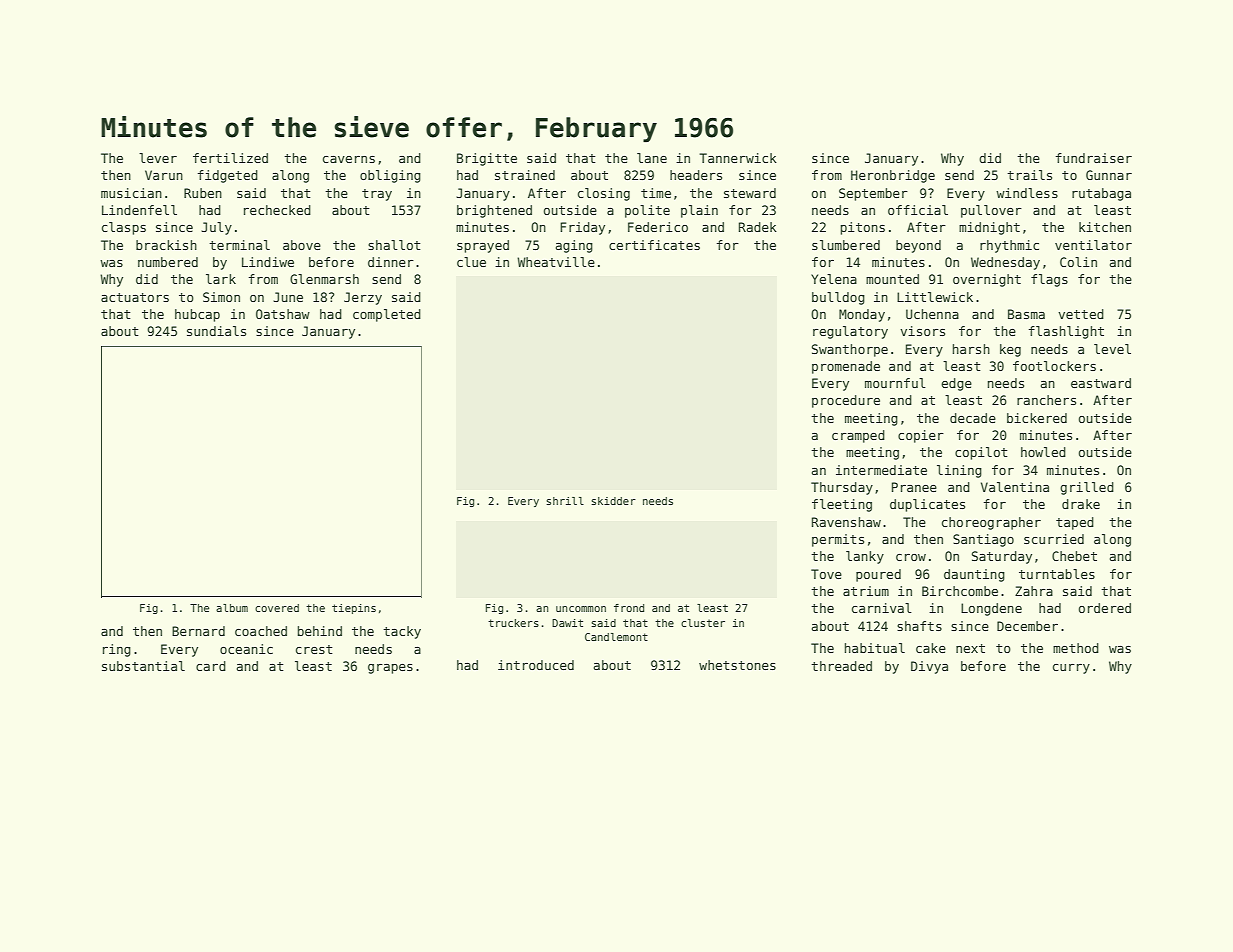 This page has height=952, width=1233. What do you see at coordinates (842, 488) in the page?
I see `Thursday` at bounding box center [842, 488].
